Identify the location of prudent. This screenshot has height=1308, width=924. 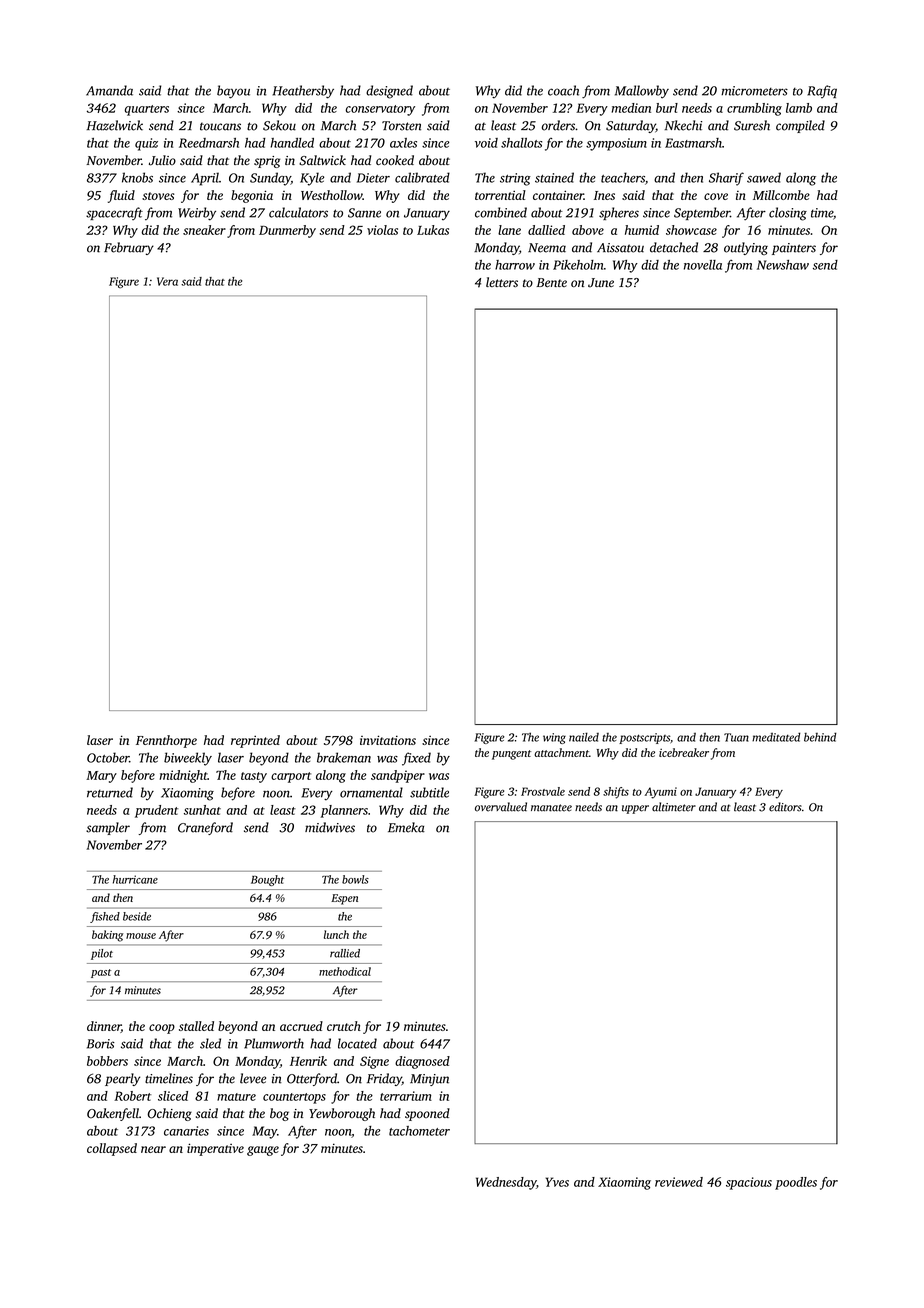
(156, 811).
